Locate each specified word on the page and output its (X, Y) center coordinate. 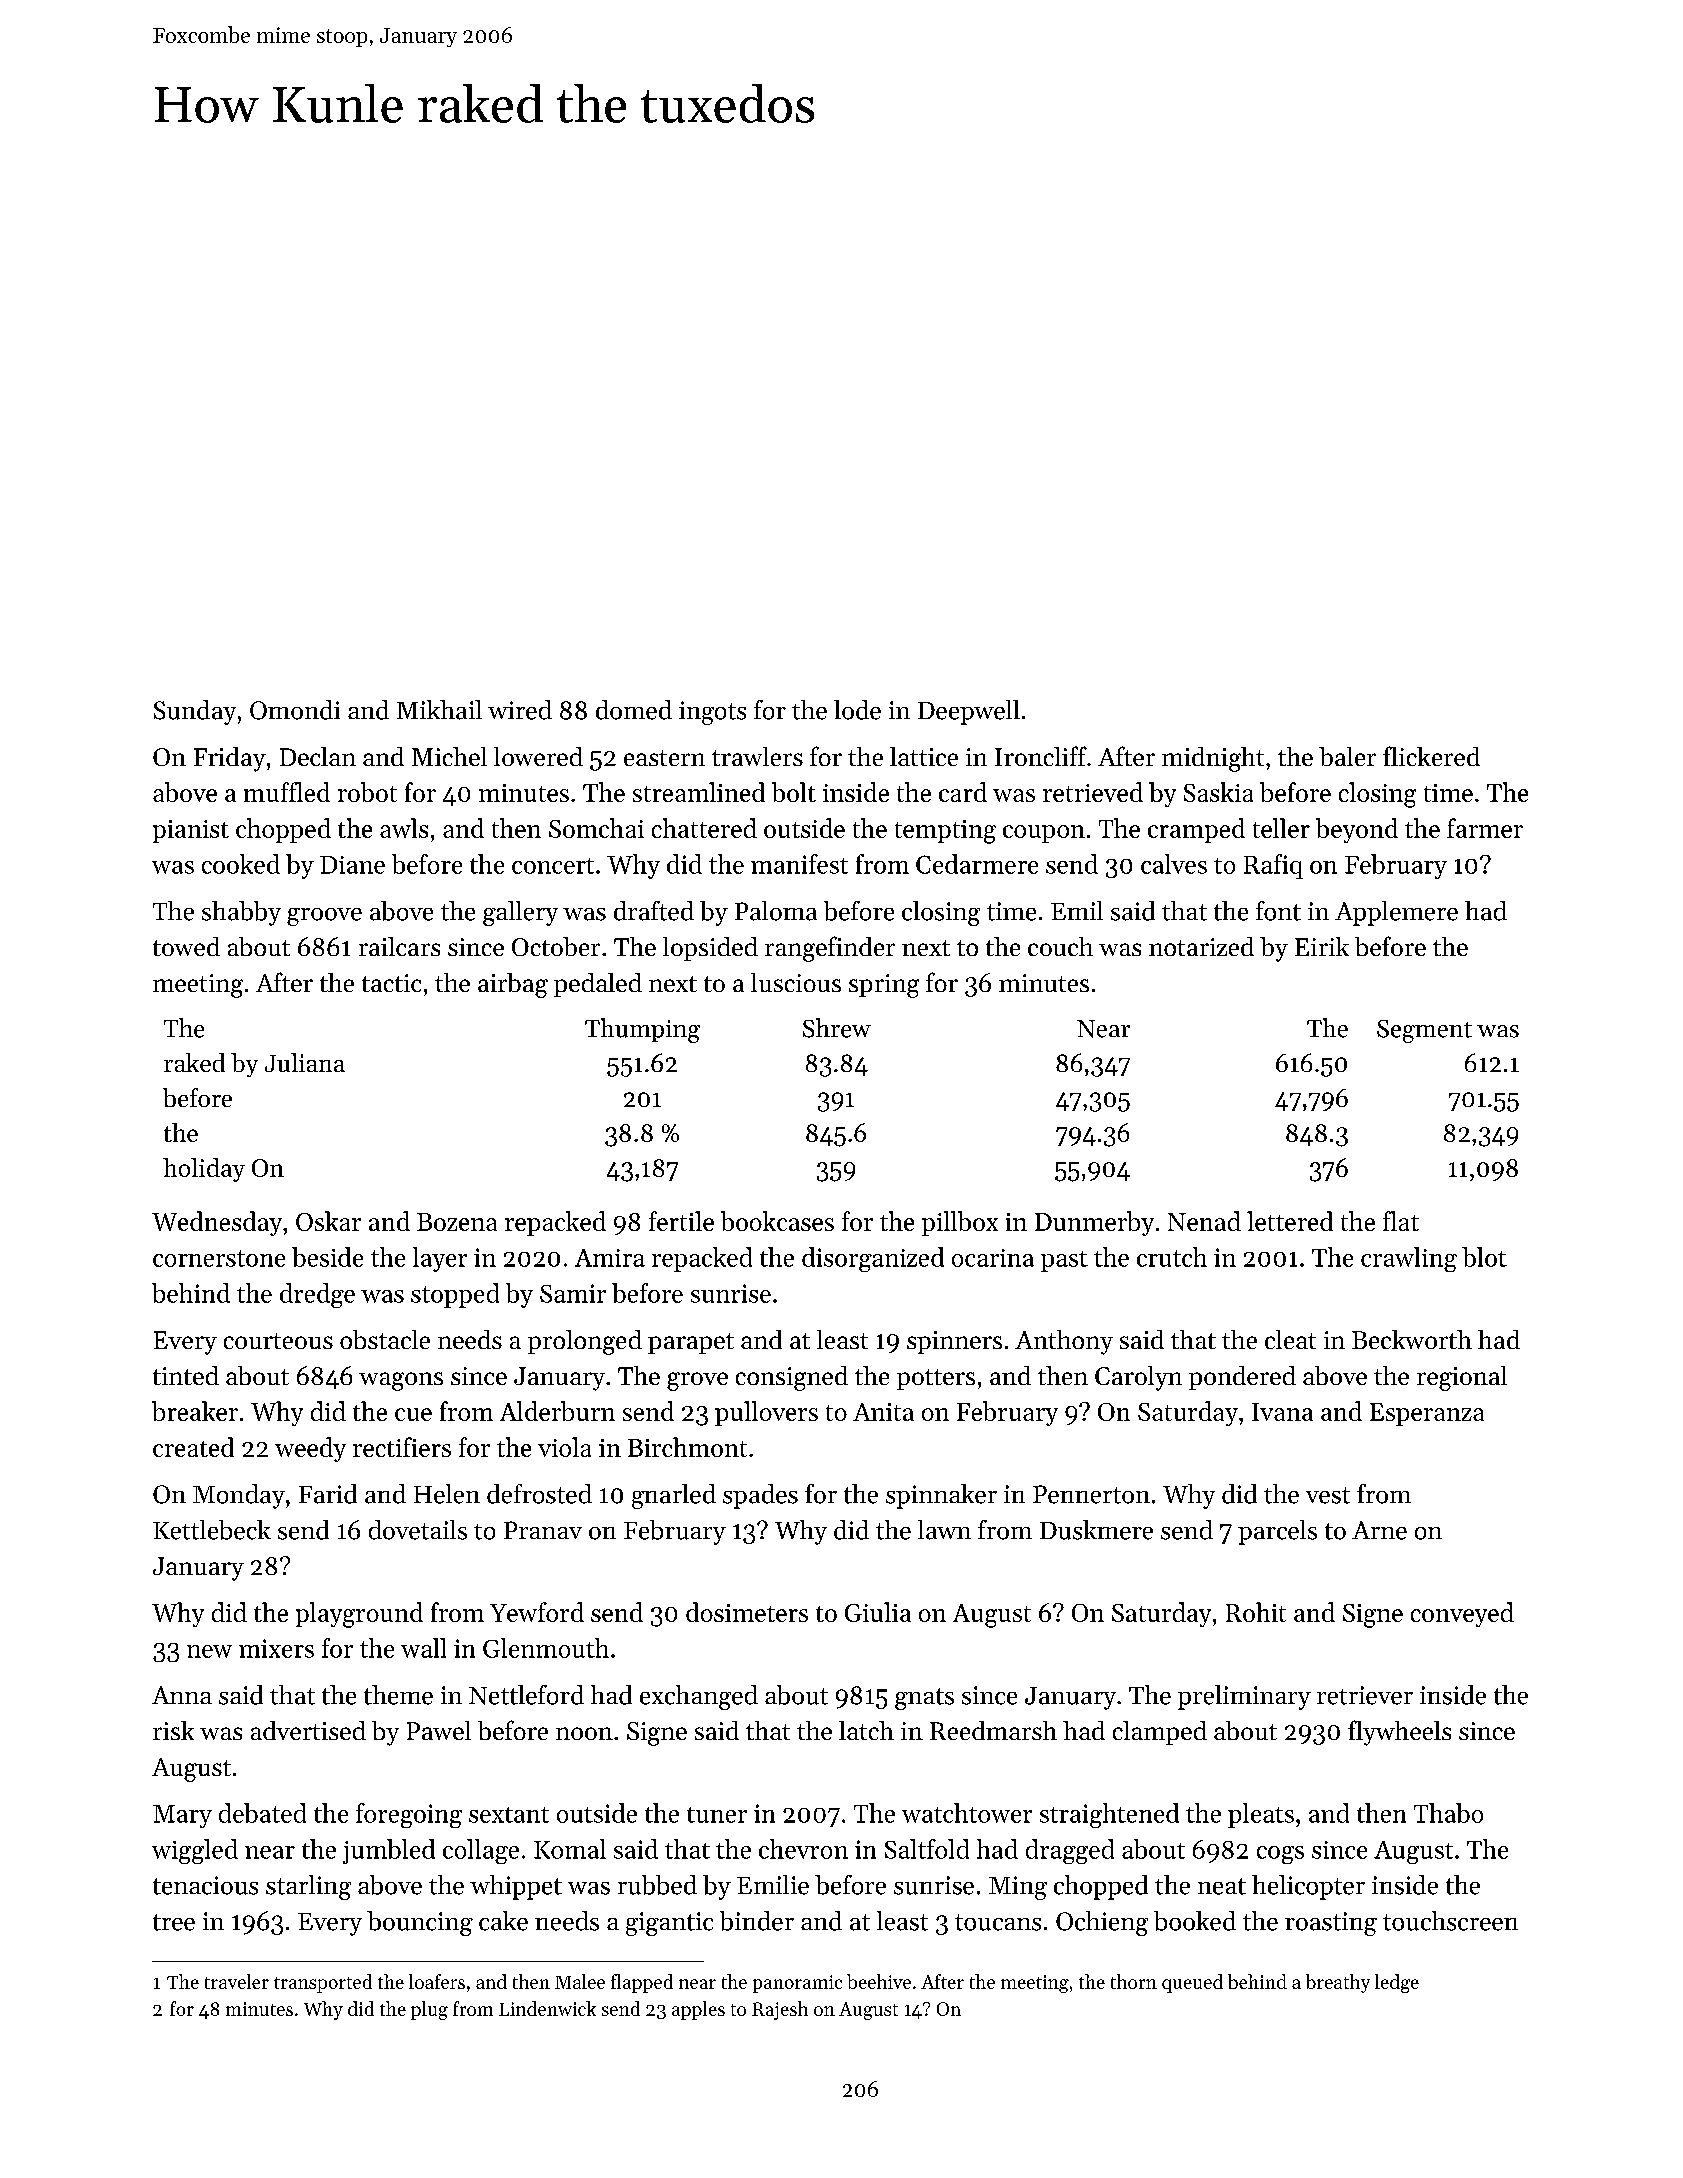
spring (884, 986)
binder (757, 1921)
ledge (1397, 1983)
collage (481, 1851)
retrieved (1093, 792)
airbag (513, 985)
